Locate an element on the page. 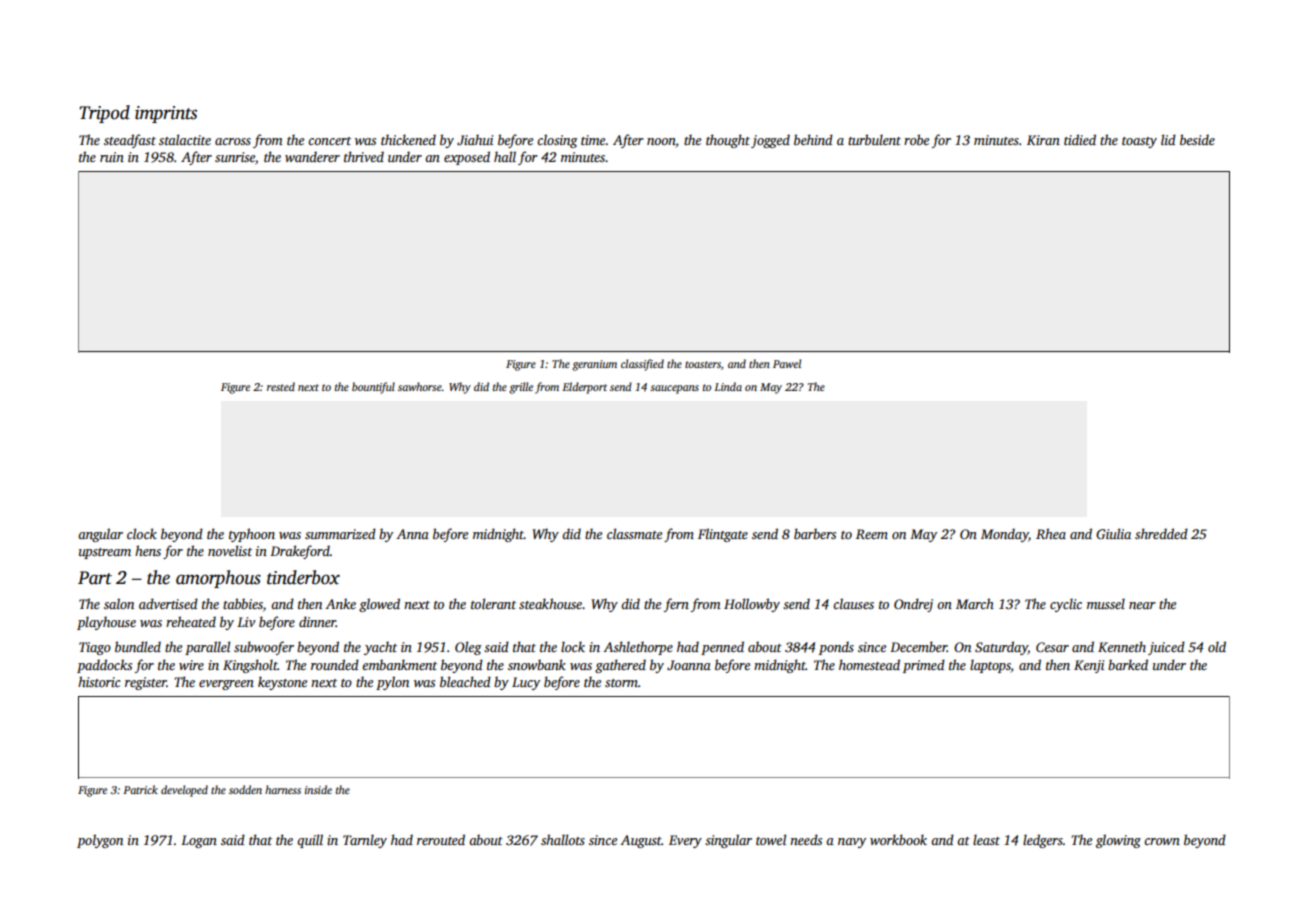  Tripod is located at coordinates (104, 114).
